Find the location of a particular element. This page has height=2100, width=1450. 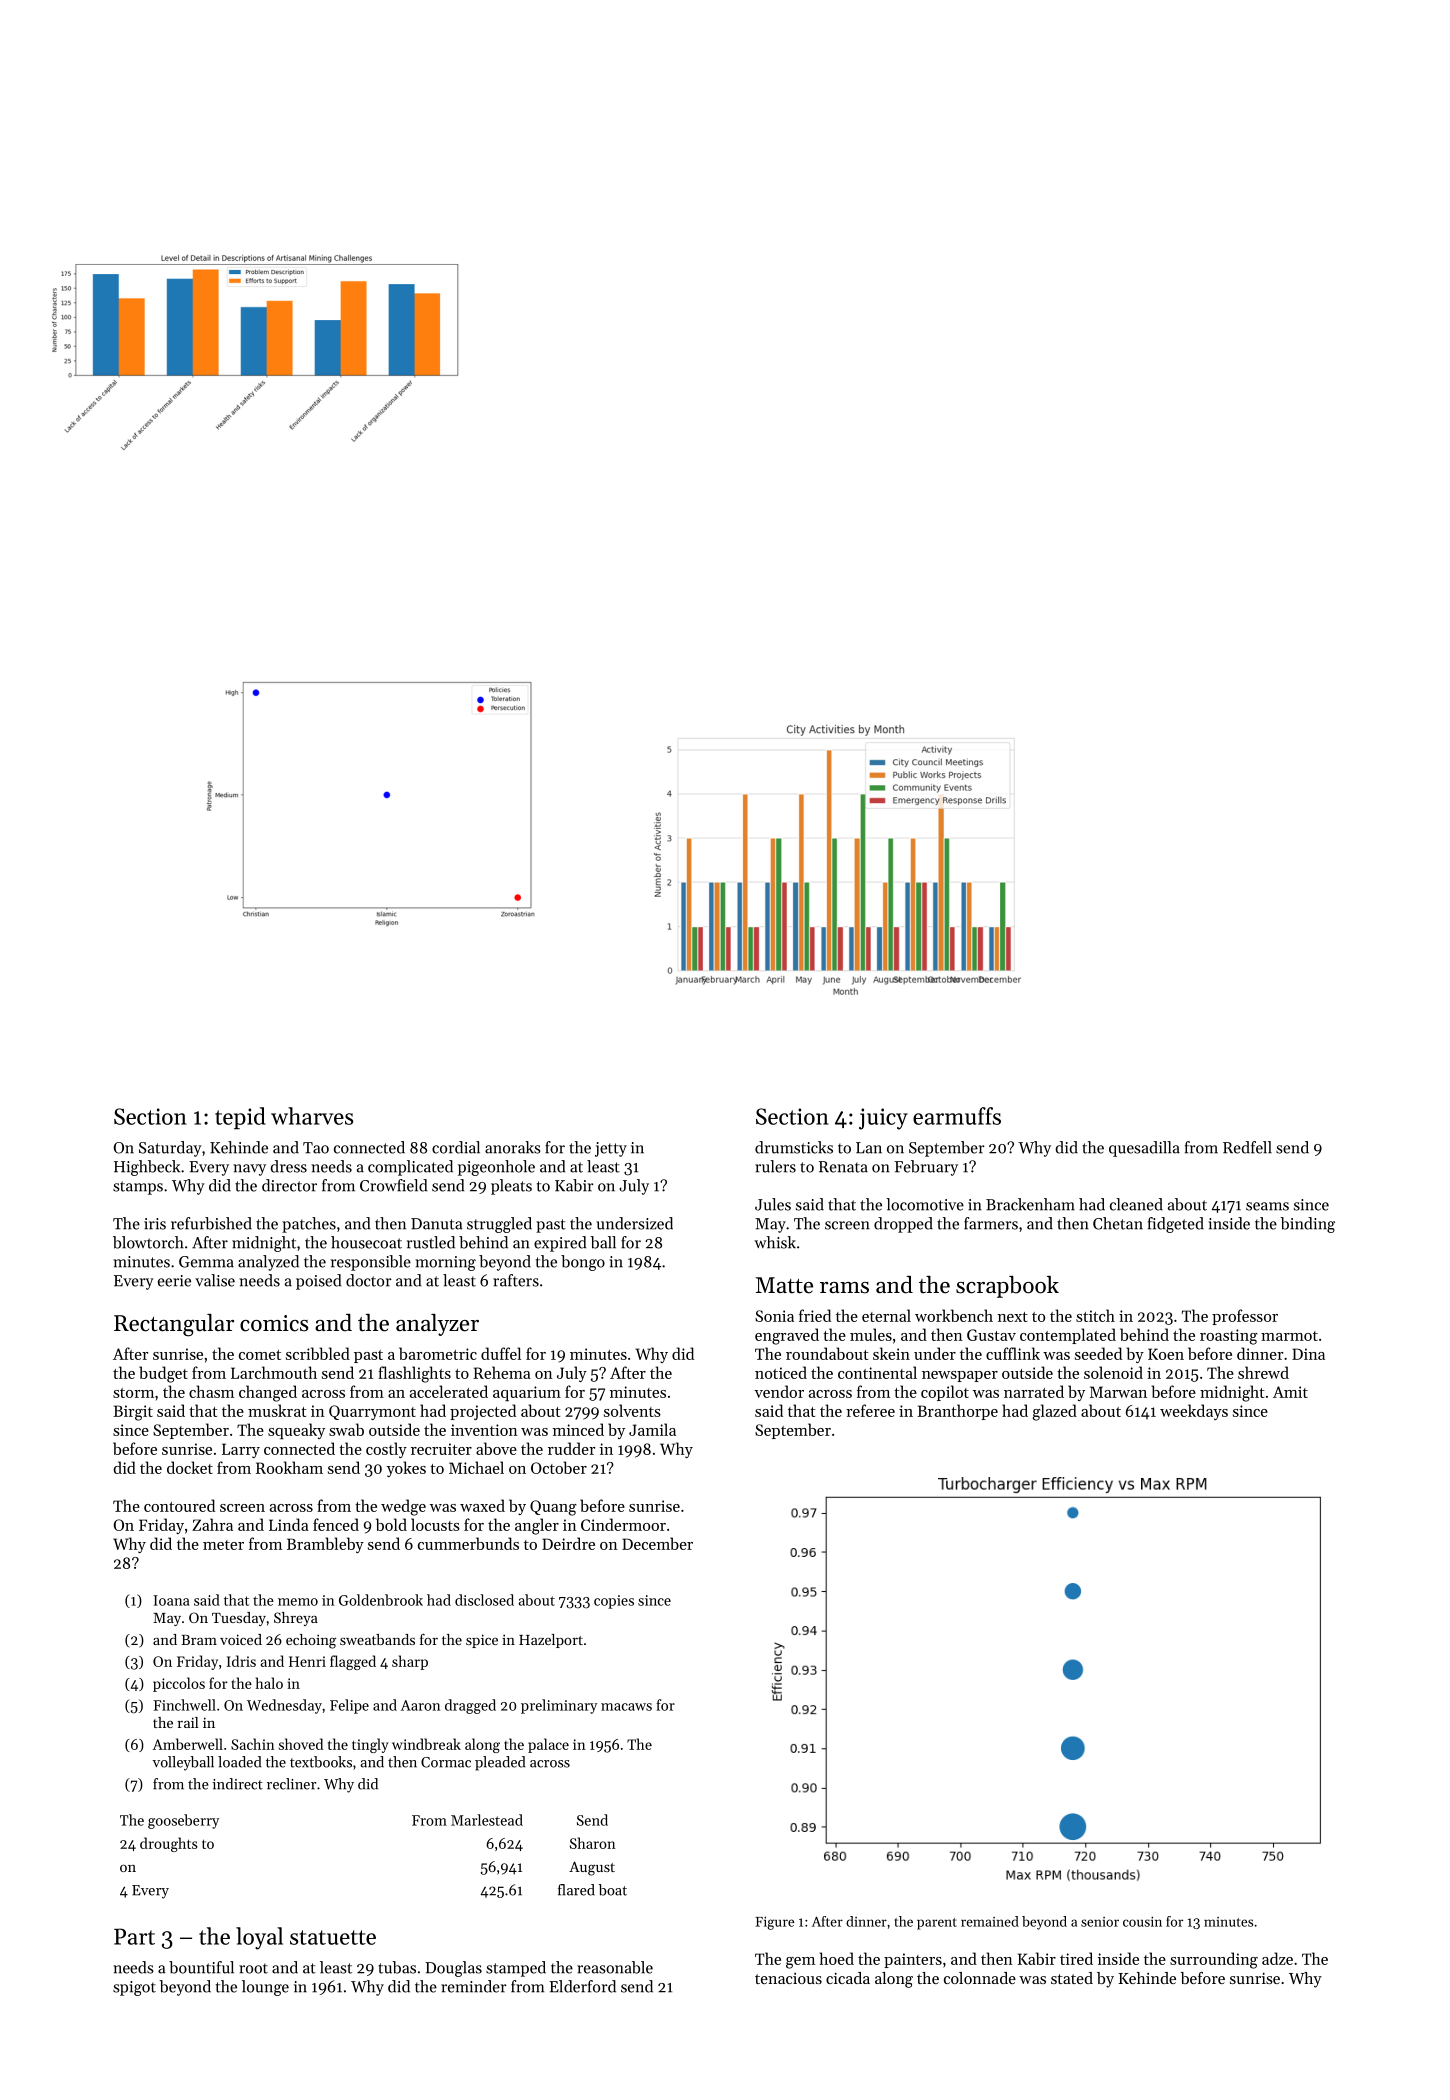

wharves is located at coordinates (312, 1116).
